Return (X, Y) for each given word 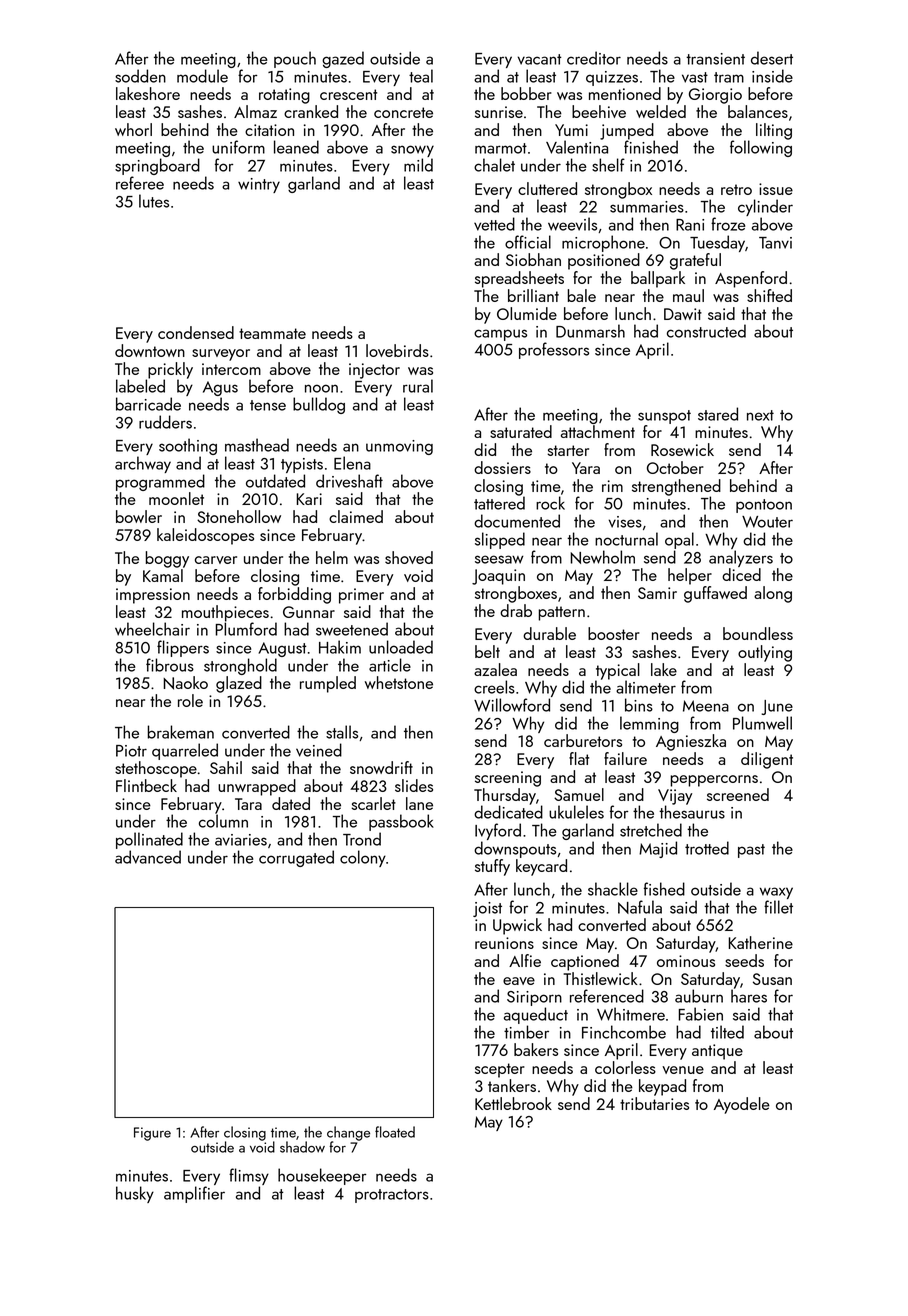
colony (363, 858)
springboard (157, 166)
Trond (362, 839)
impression (153, 596)
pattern (561, 613)
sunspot (664, 417)
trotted (707, 848)
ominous (686, 961)
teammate (272, 333)
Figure (152, 1134)
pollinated (149, 840)
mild (418, 165)
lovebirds (397, 350)
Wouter (767, 522)
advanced (148, 857)
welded (661, 111)
